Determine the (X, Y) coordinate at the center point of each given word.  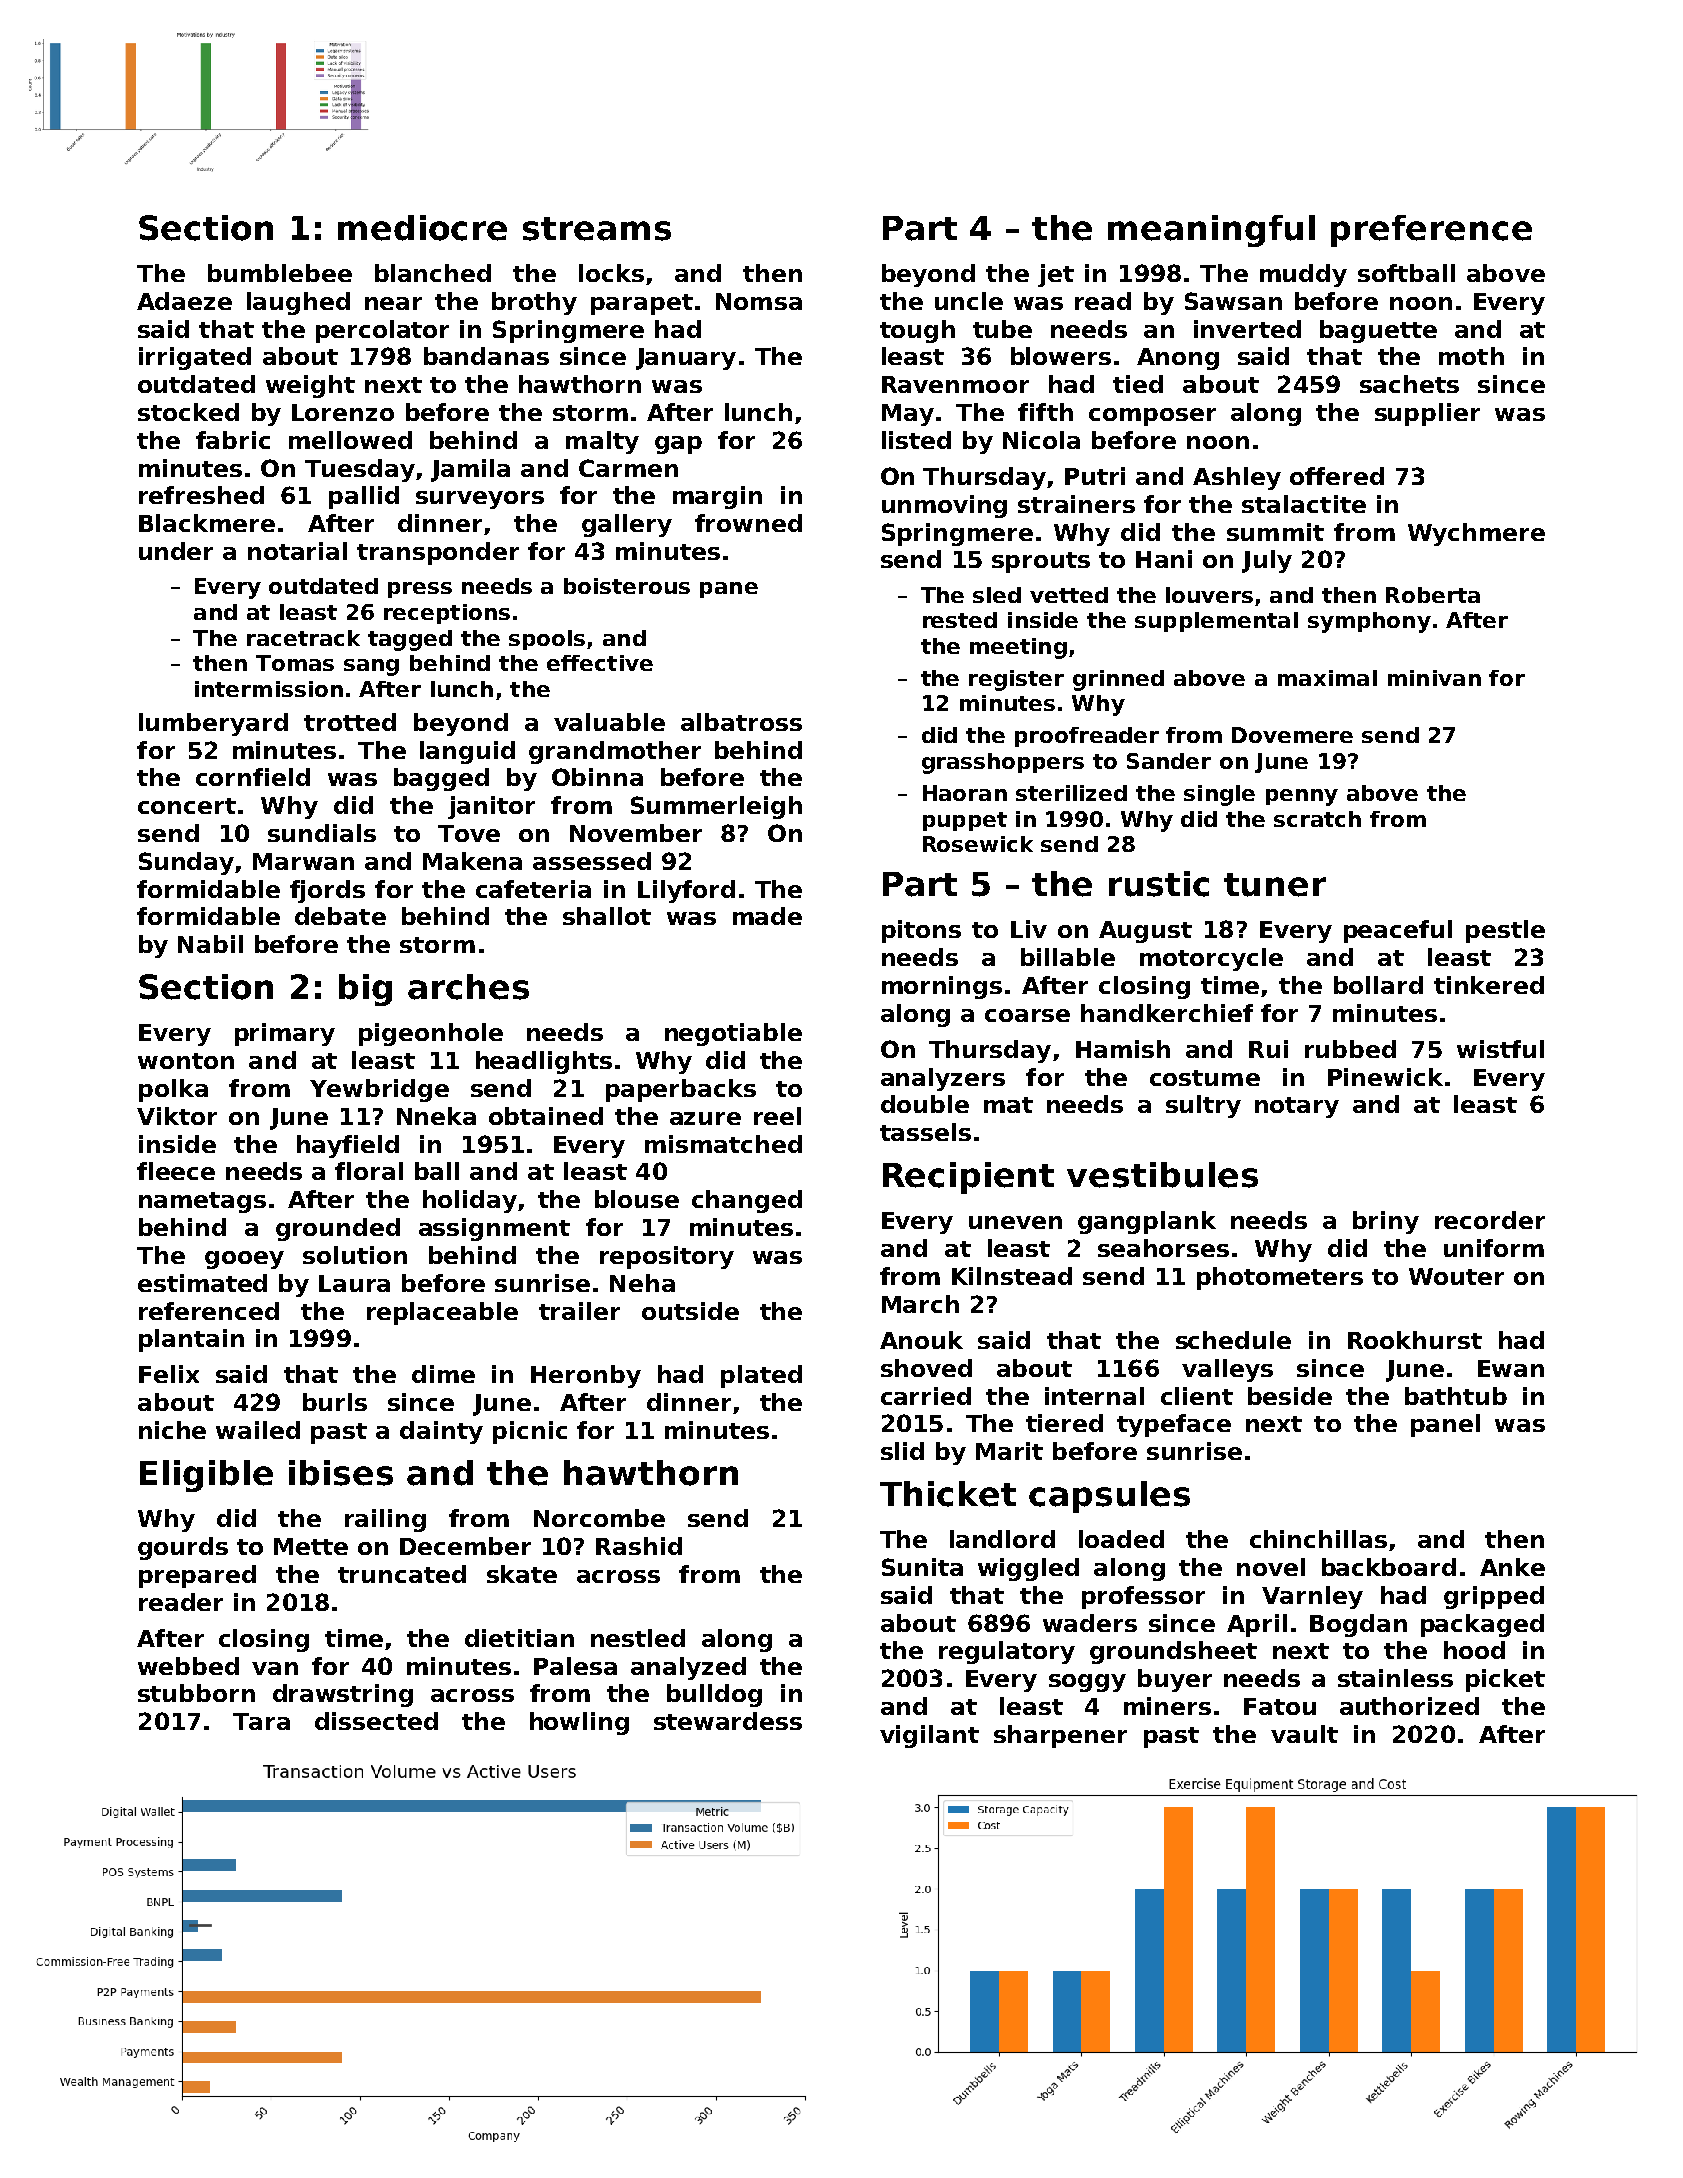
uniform (1494, 1248)
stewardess (728, 1721)
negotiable (733, 1034)
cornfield (253, 777)
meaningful (1211, 231)
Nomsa (759, 301)
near (393, 303)
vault (1304, 1734)
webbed (188, 1666)
